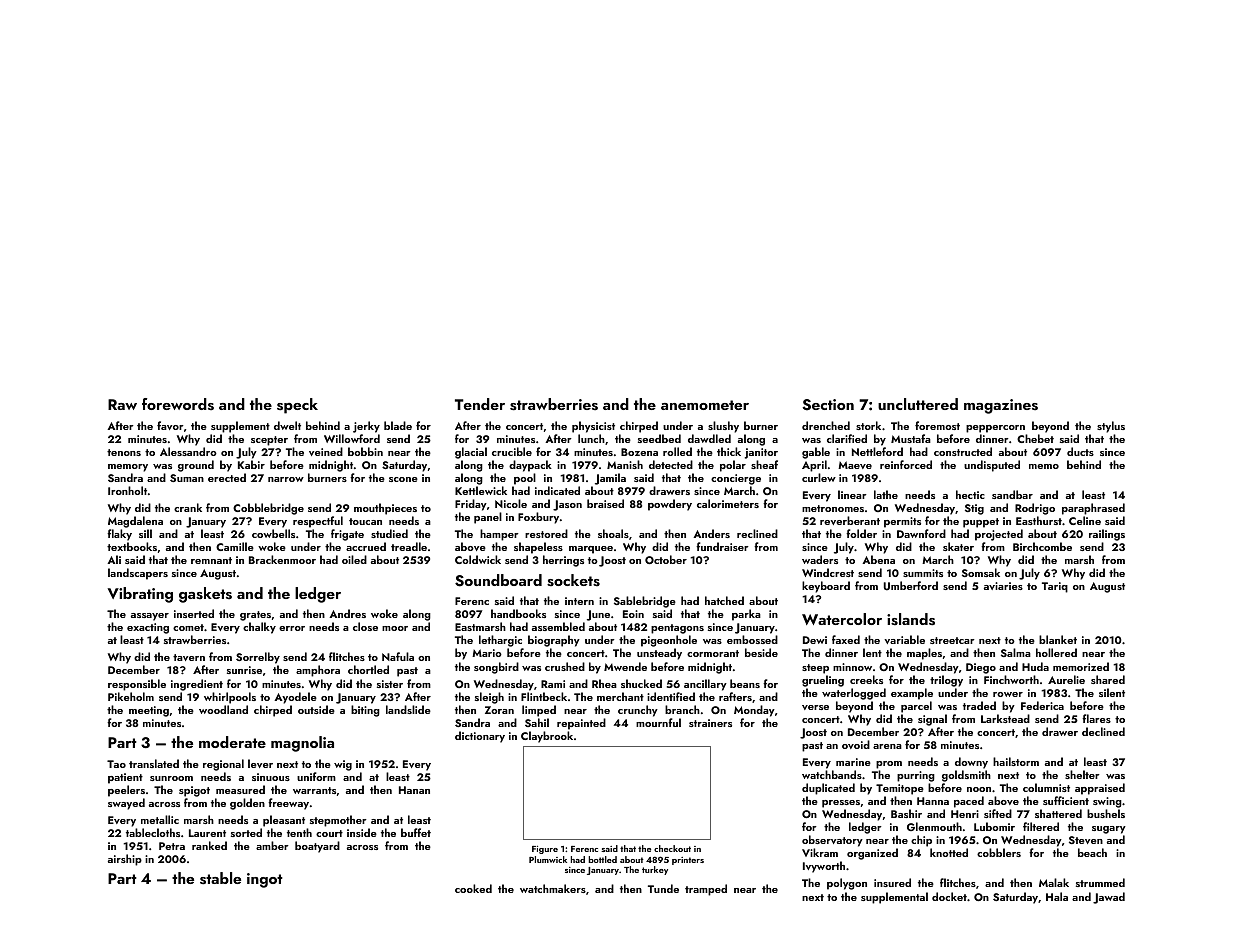 This screenshot has height=952, width=1233. I want to click on hatched, so click(724, 600).
